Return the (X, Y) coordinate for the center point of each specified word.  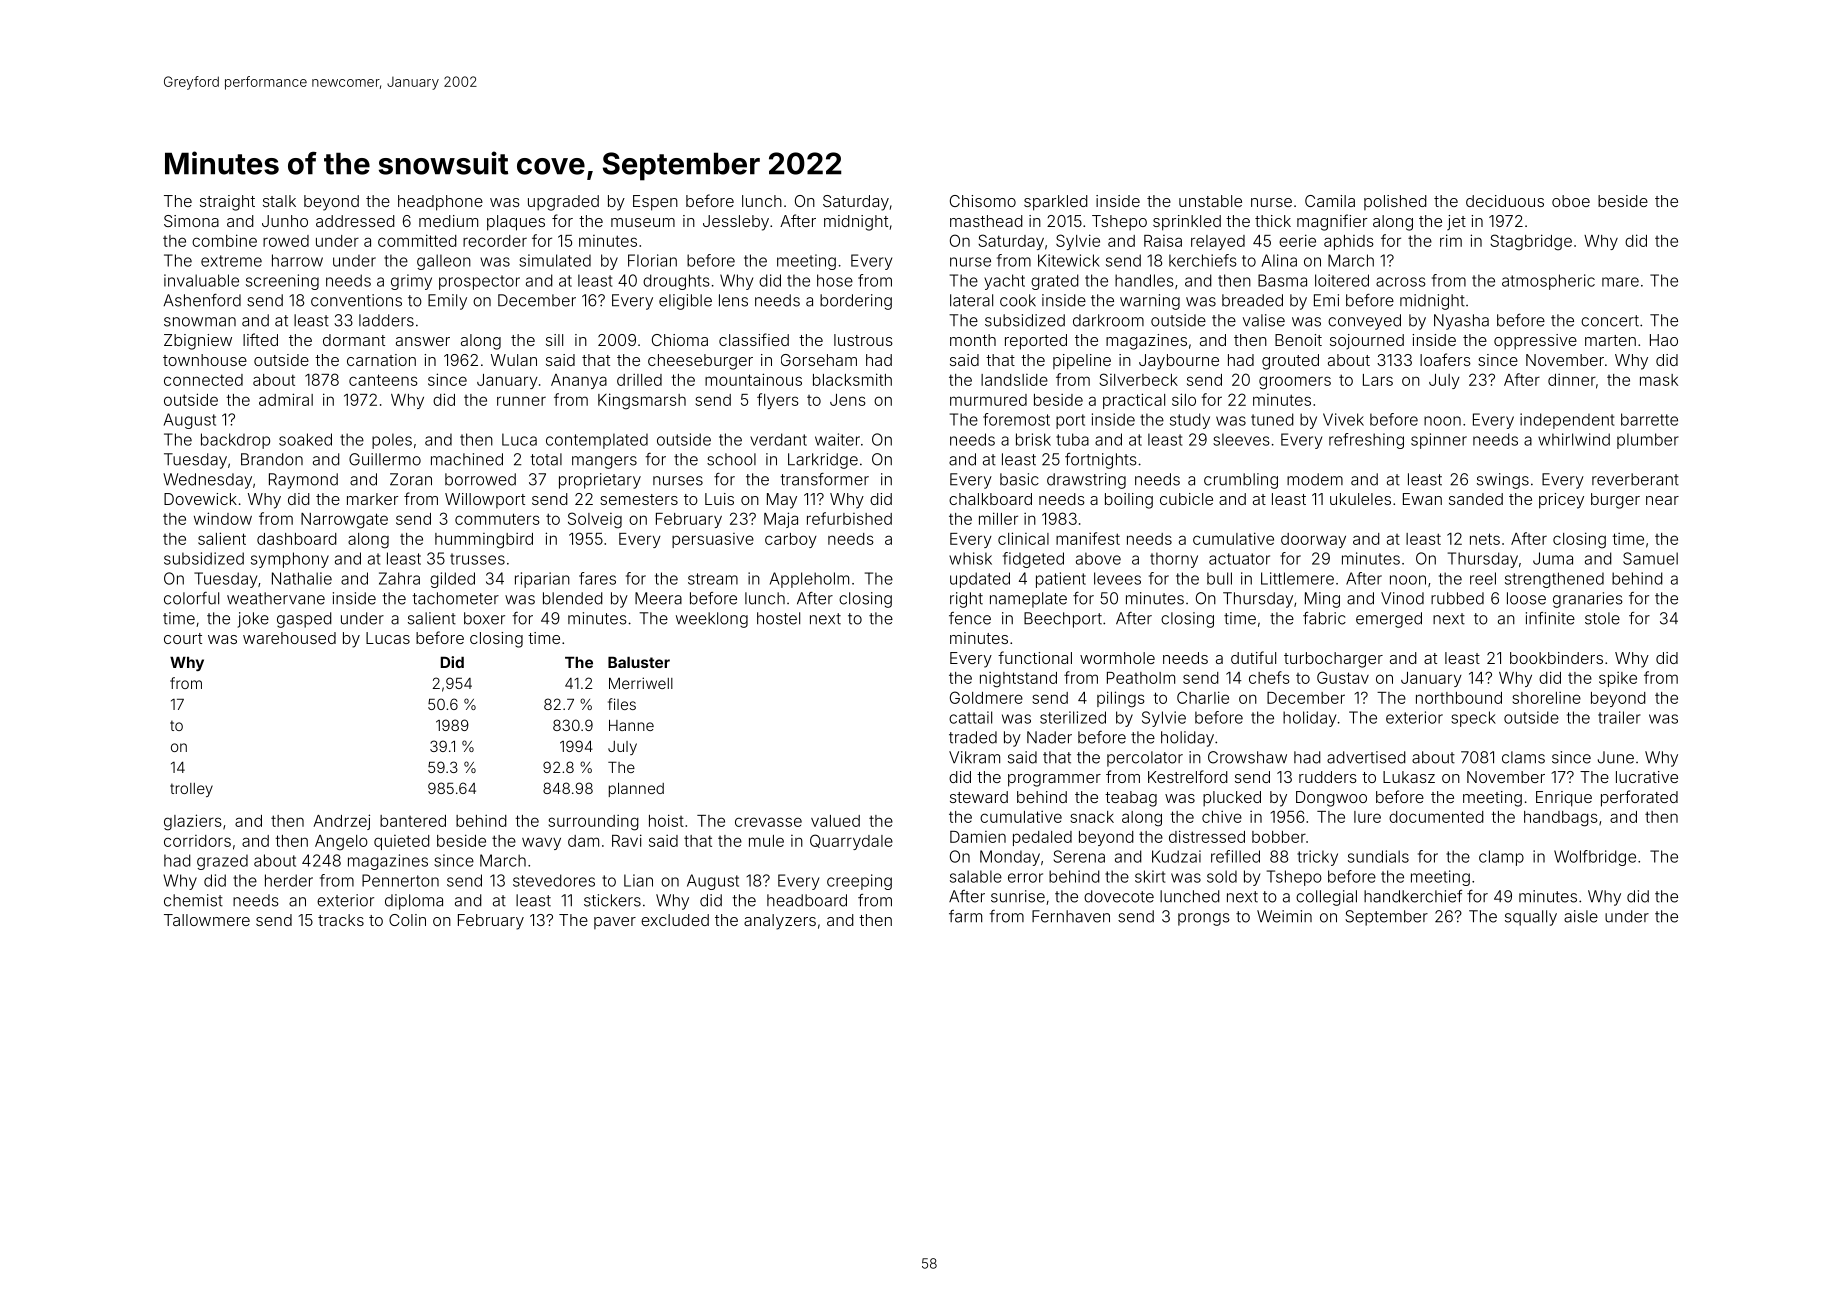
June (1616, 757)
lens (733, 300)
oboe (1571, 201)
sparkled (1056, 203)
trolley (191, 790)
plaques (516, 223)
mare (1620, 282)
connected (203, 380)
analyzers (780, 922)
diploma (414, 902)
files (622, 704)
